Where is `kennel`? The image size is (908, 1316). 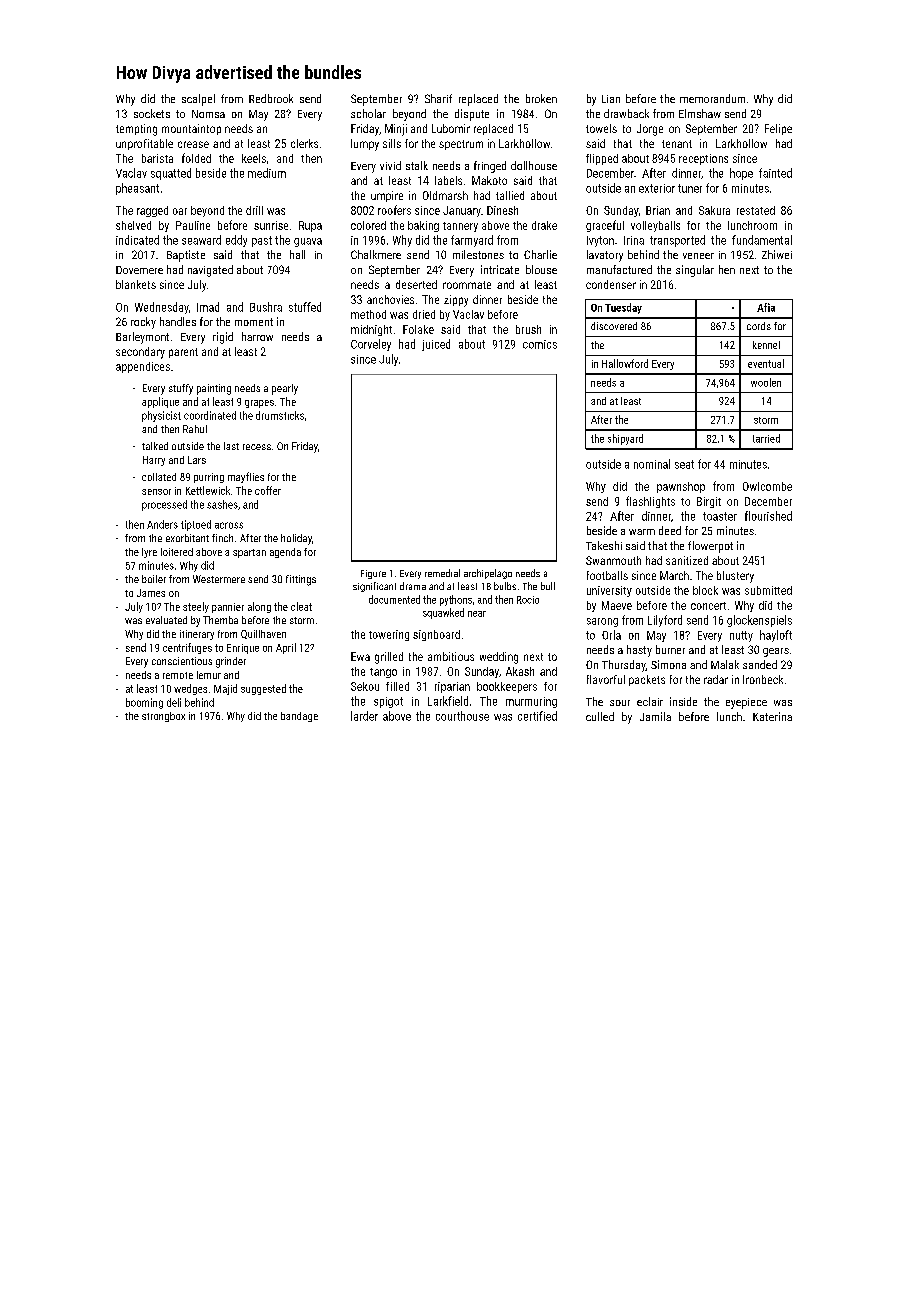 kennel is located at coordinates (766, 345).
